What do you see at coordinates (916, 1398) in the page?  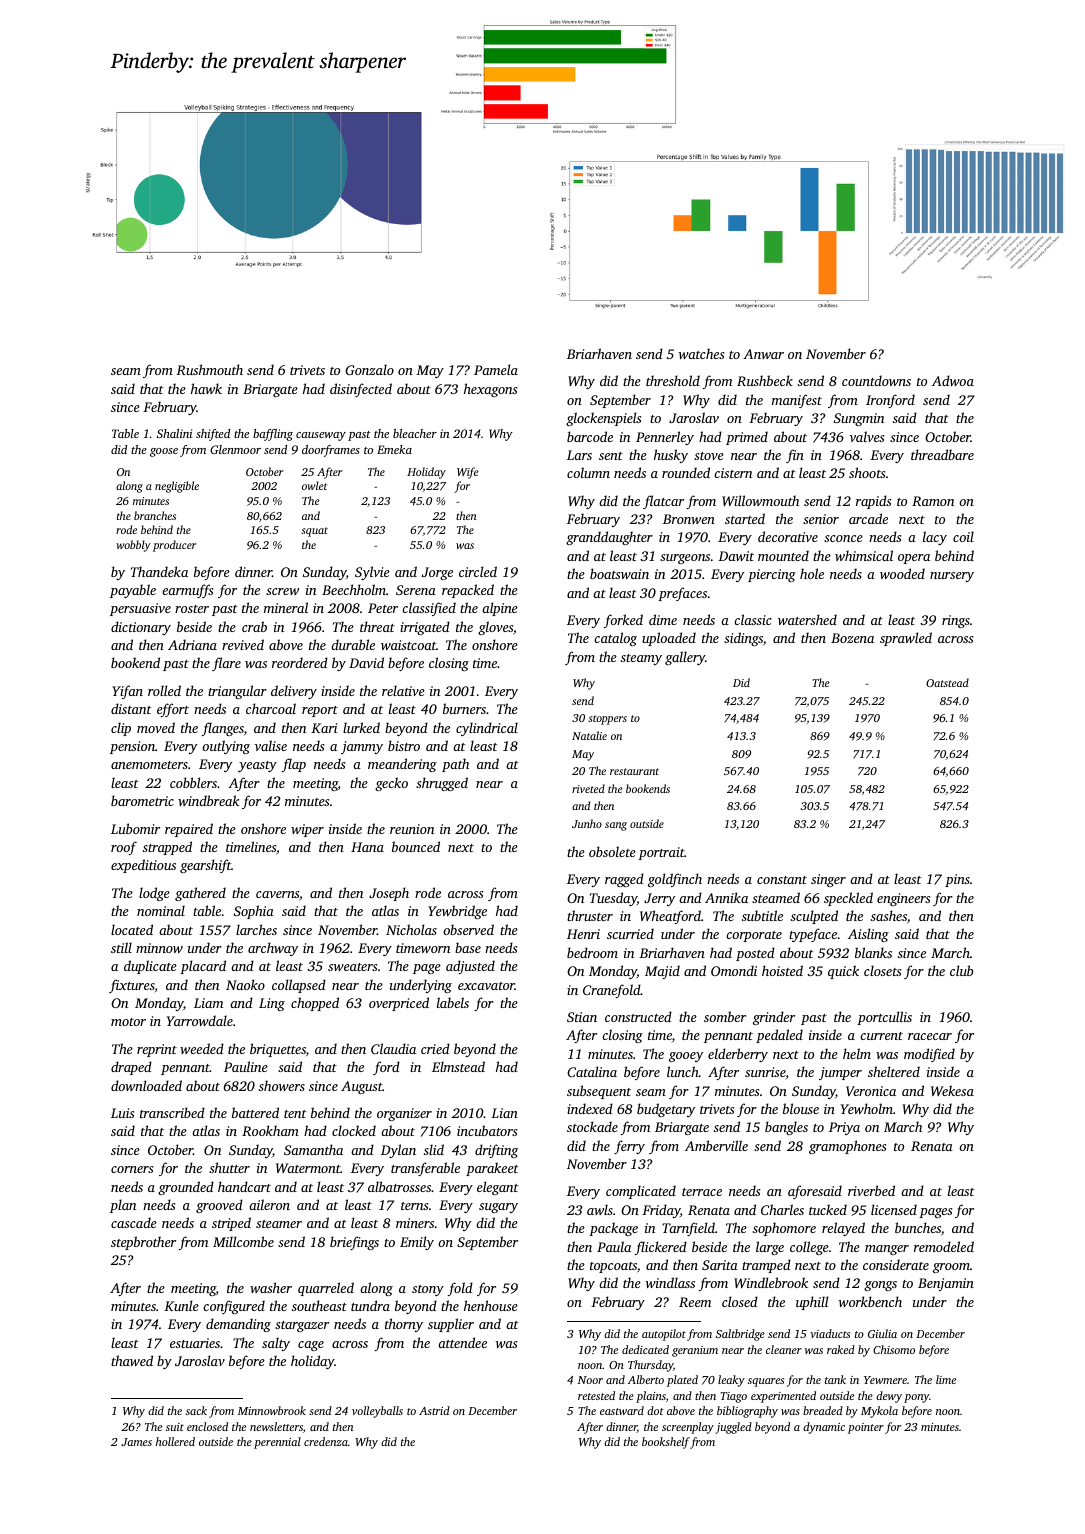 I see `pony` at bounding box center [916, 1398].
